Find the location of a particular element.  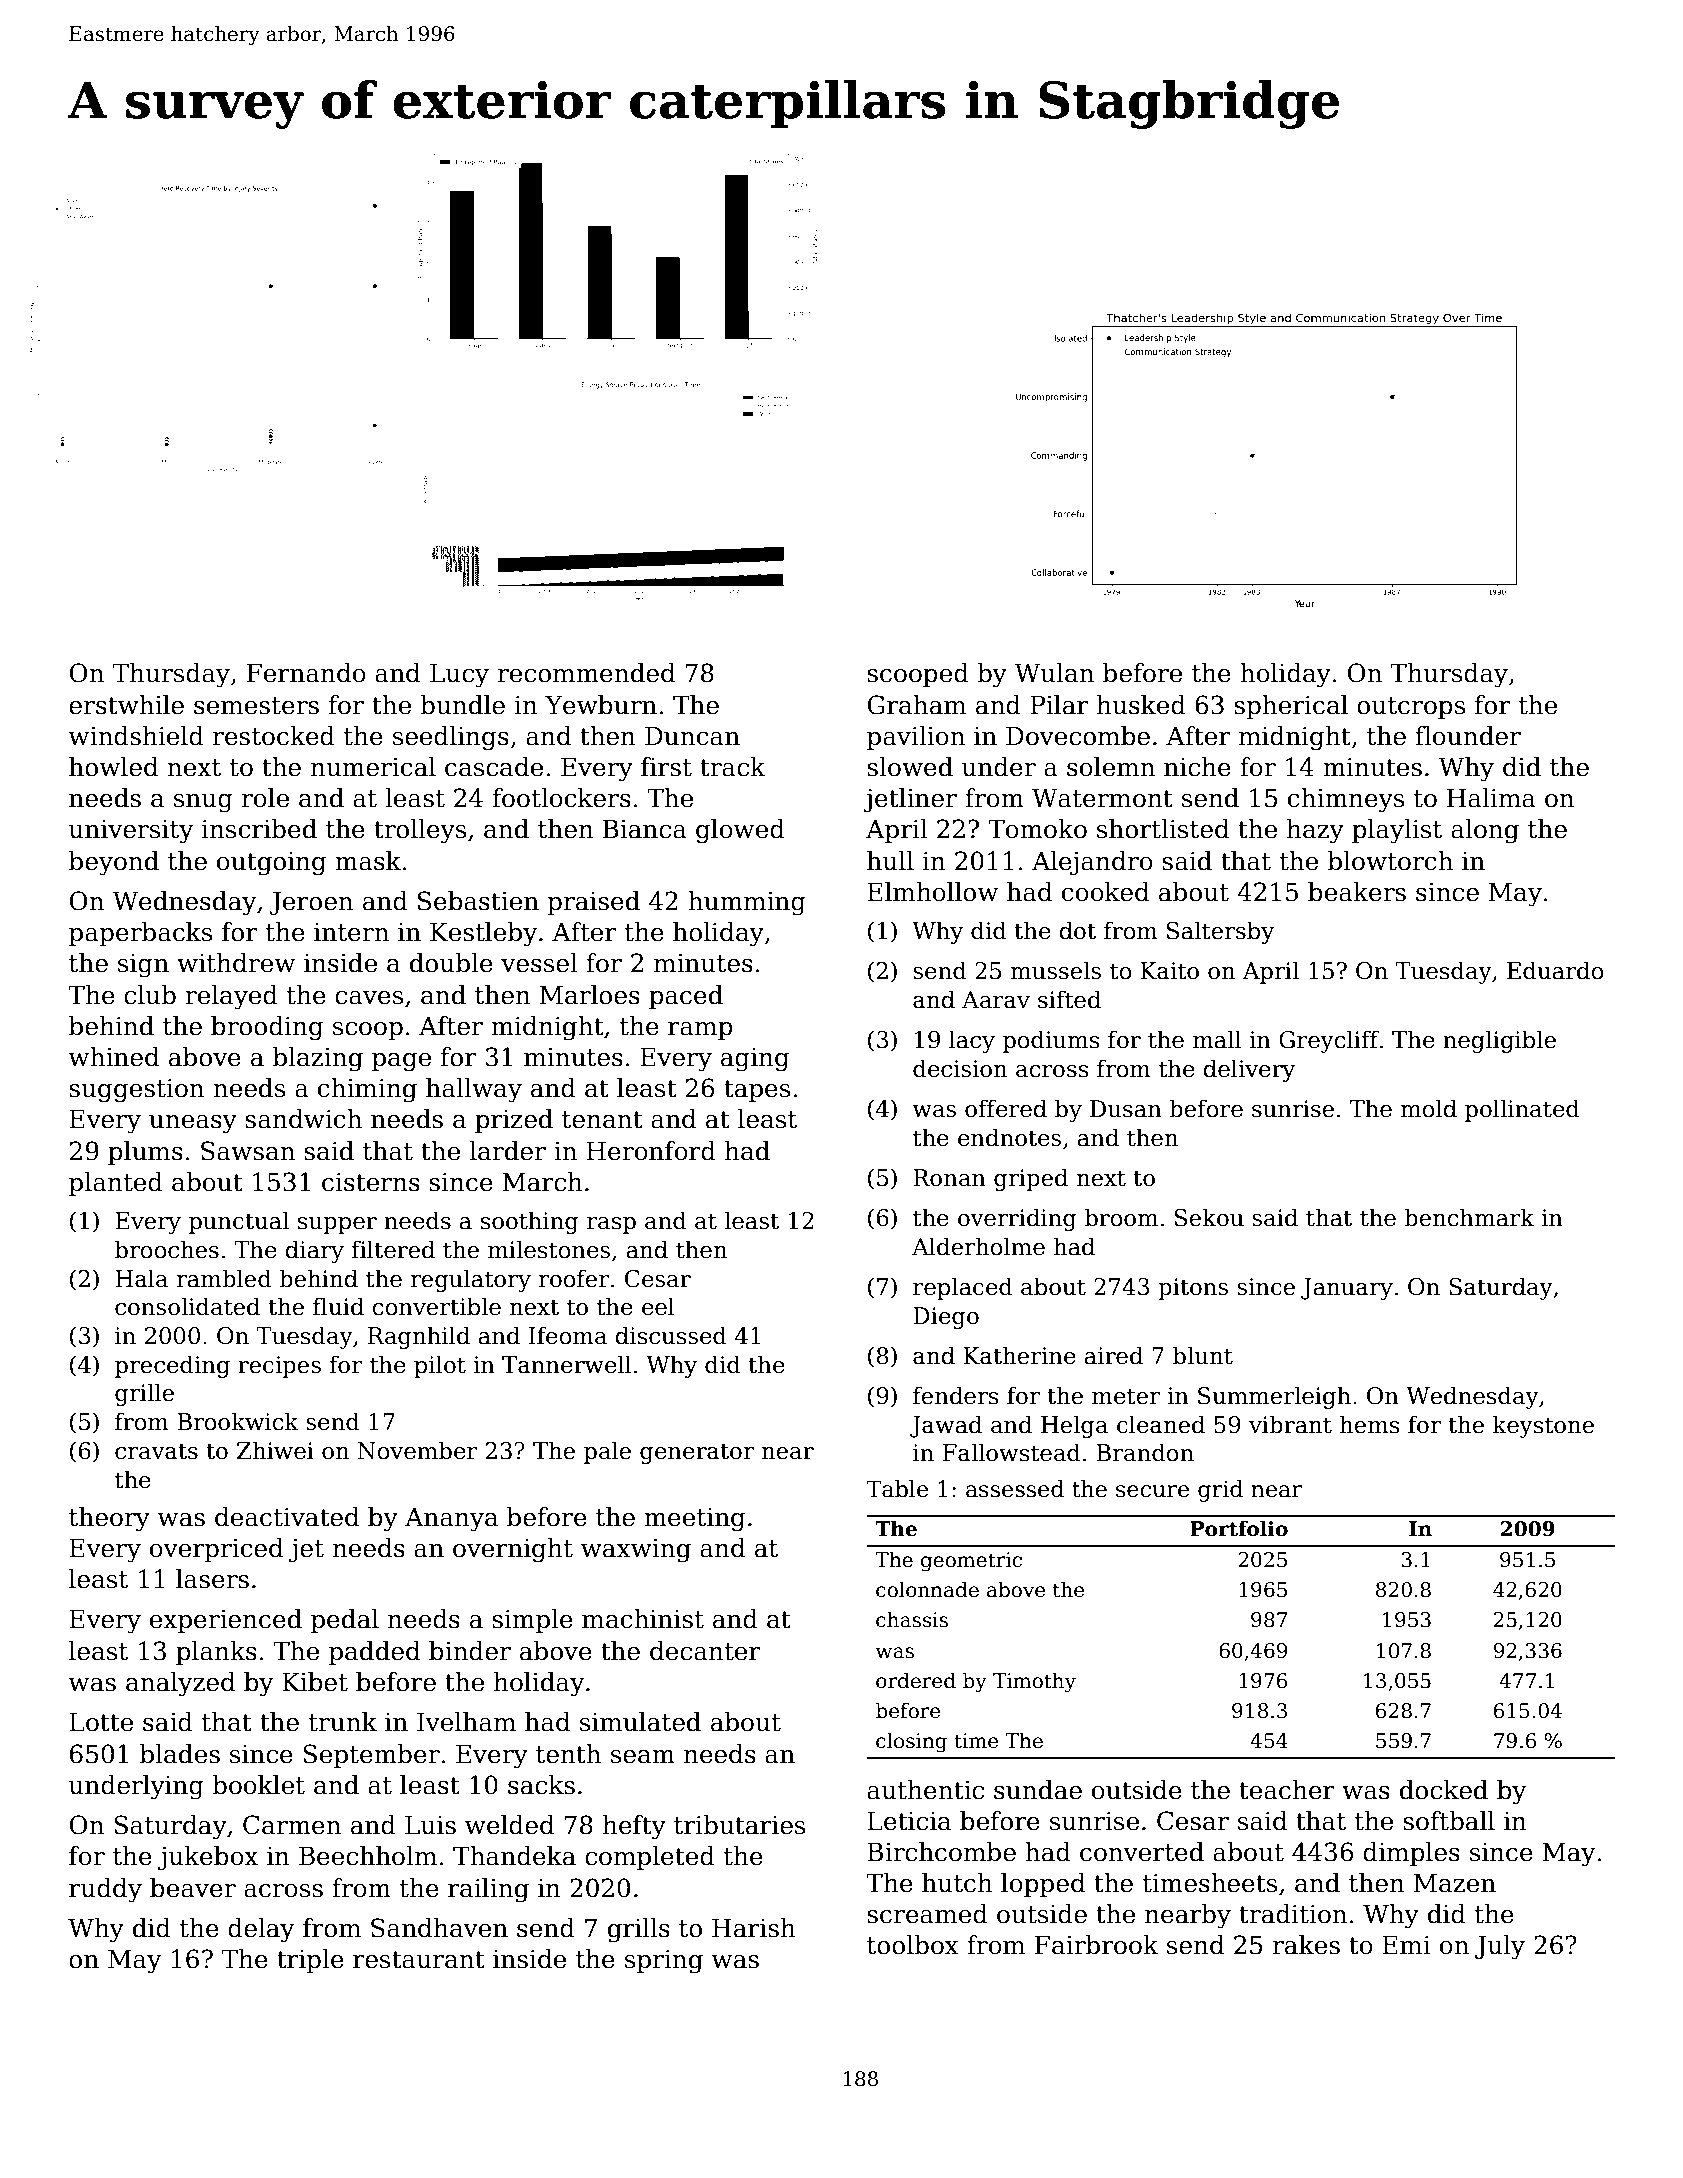

machinist is located at coordinates (643, 1619).
